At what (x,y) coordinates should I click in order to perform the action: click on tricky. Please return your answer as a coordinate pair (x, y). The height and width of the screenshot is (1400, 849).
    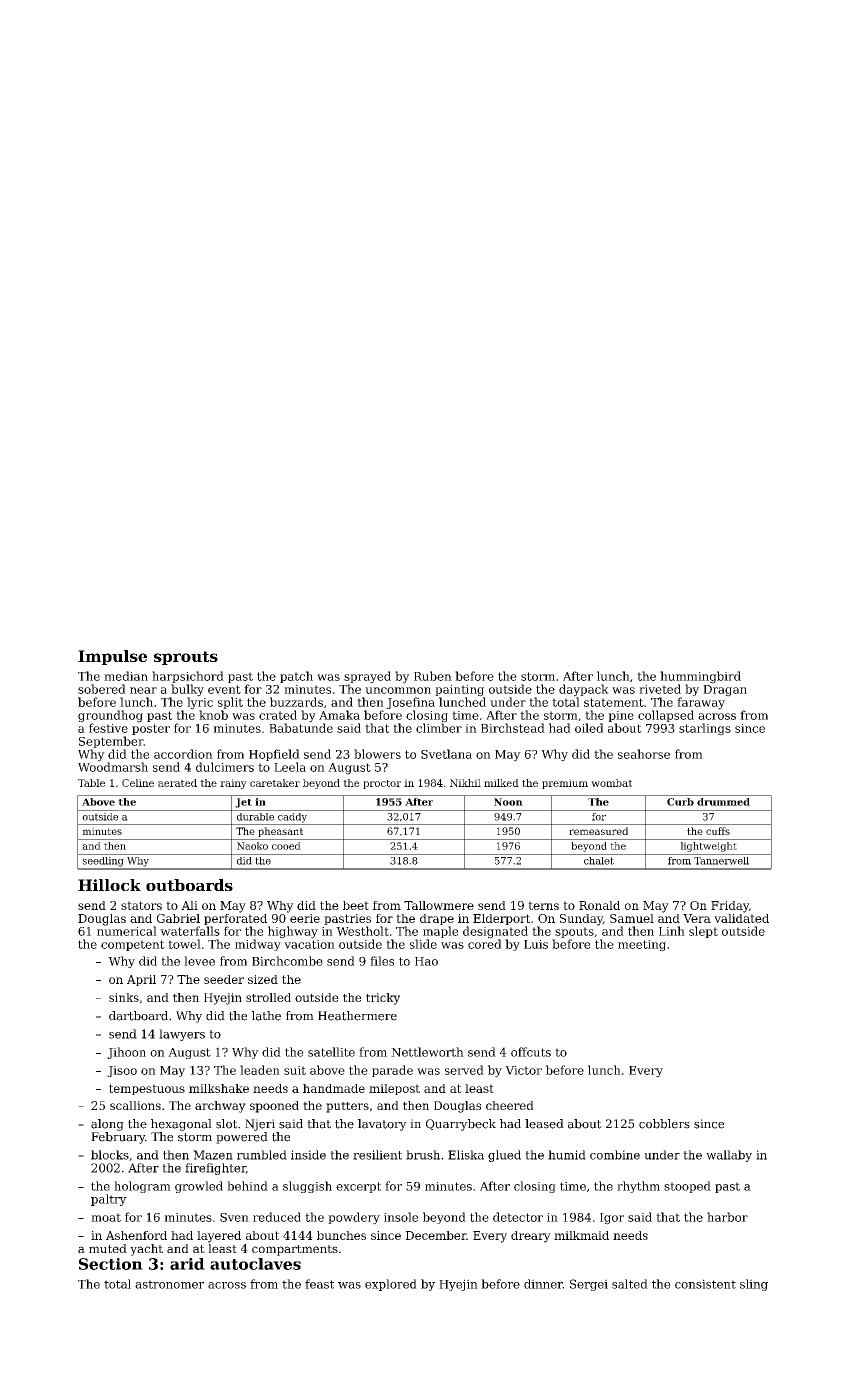
    Looking at the image, I should click on (383, 999).
